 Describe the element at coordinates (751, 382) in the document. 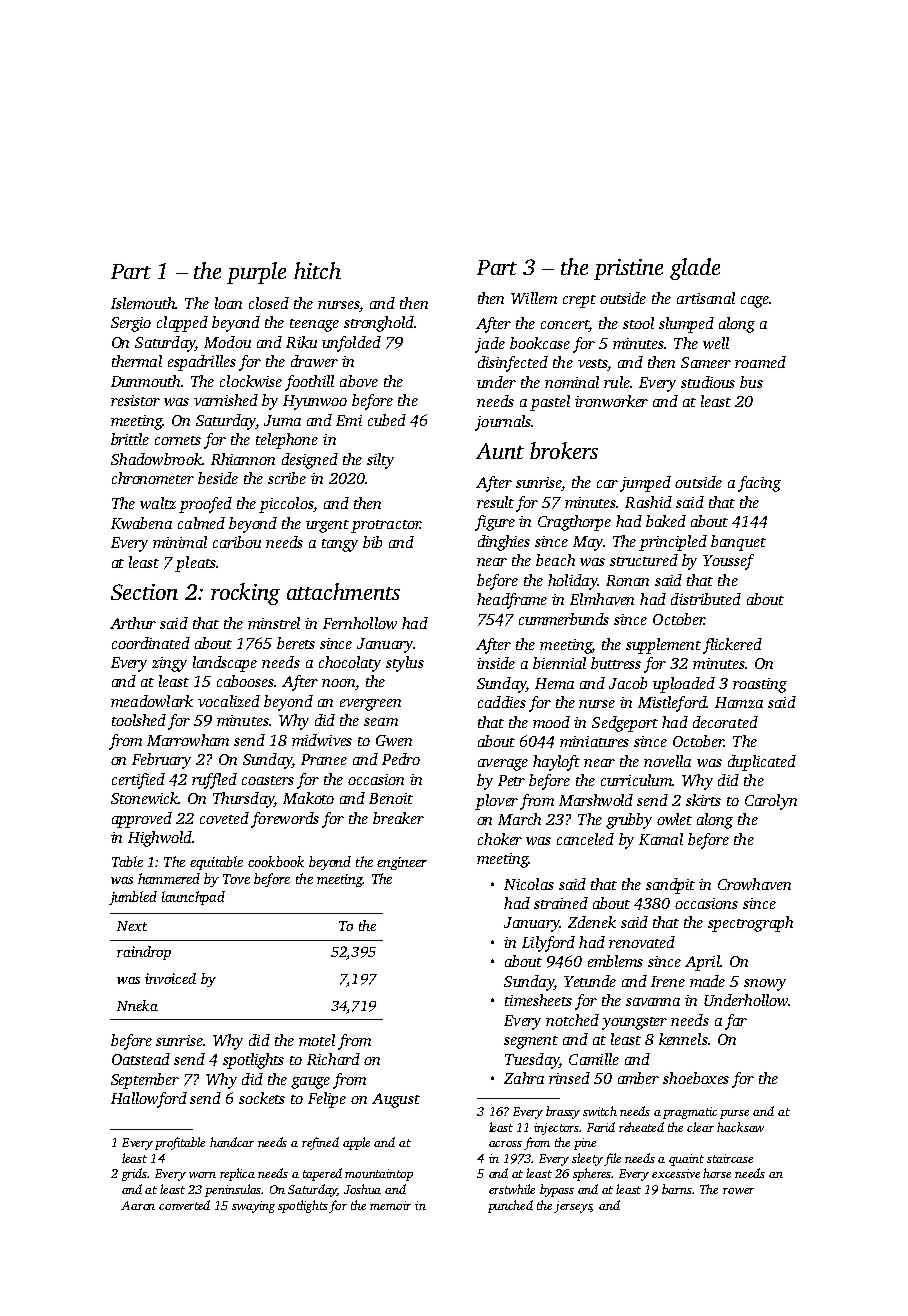

I see `bus` at that location.
